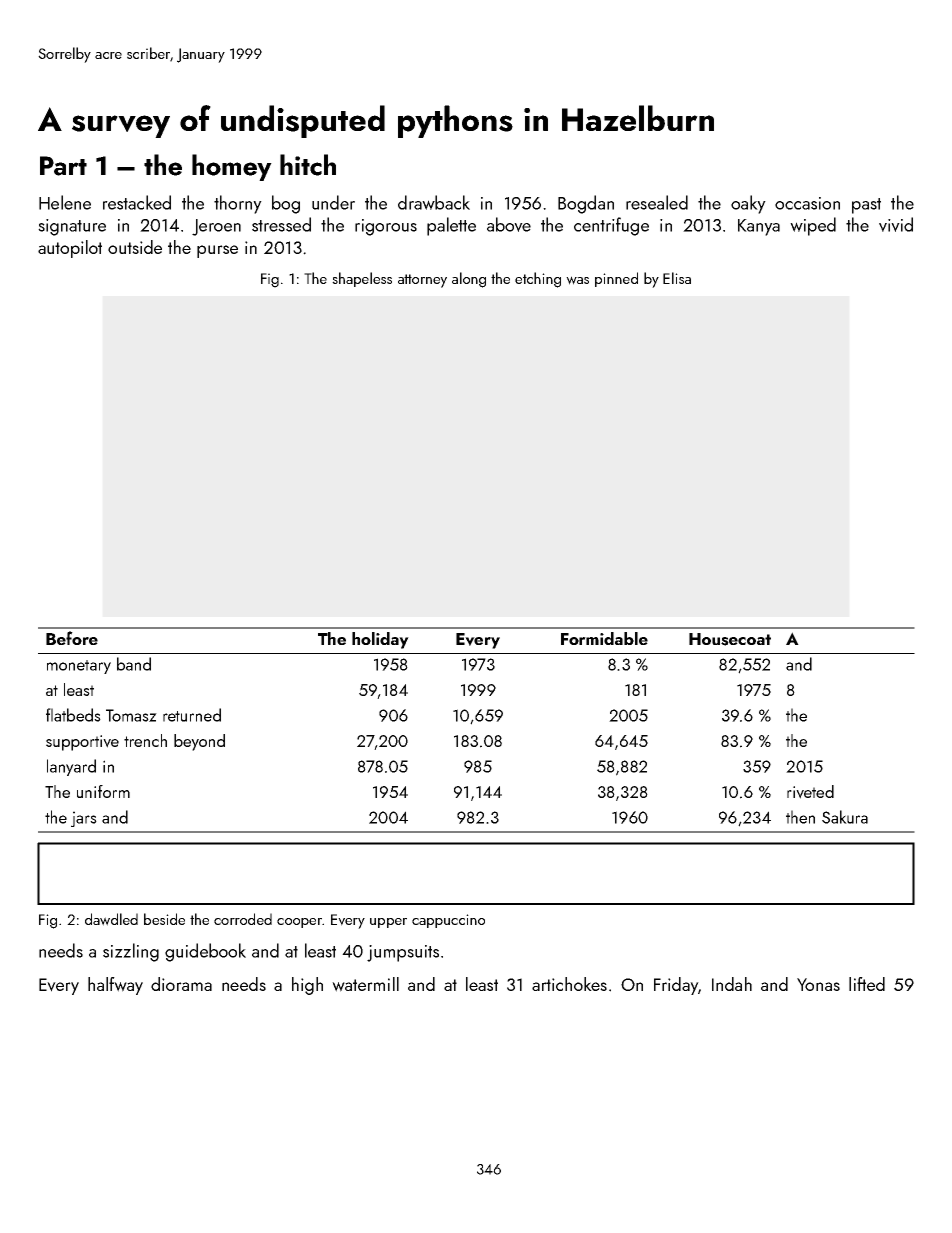 This image has height=1233, width=952. I want to click on vivid, so click(896, 224).
